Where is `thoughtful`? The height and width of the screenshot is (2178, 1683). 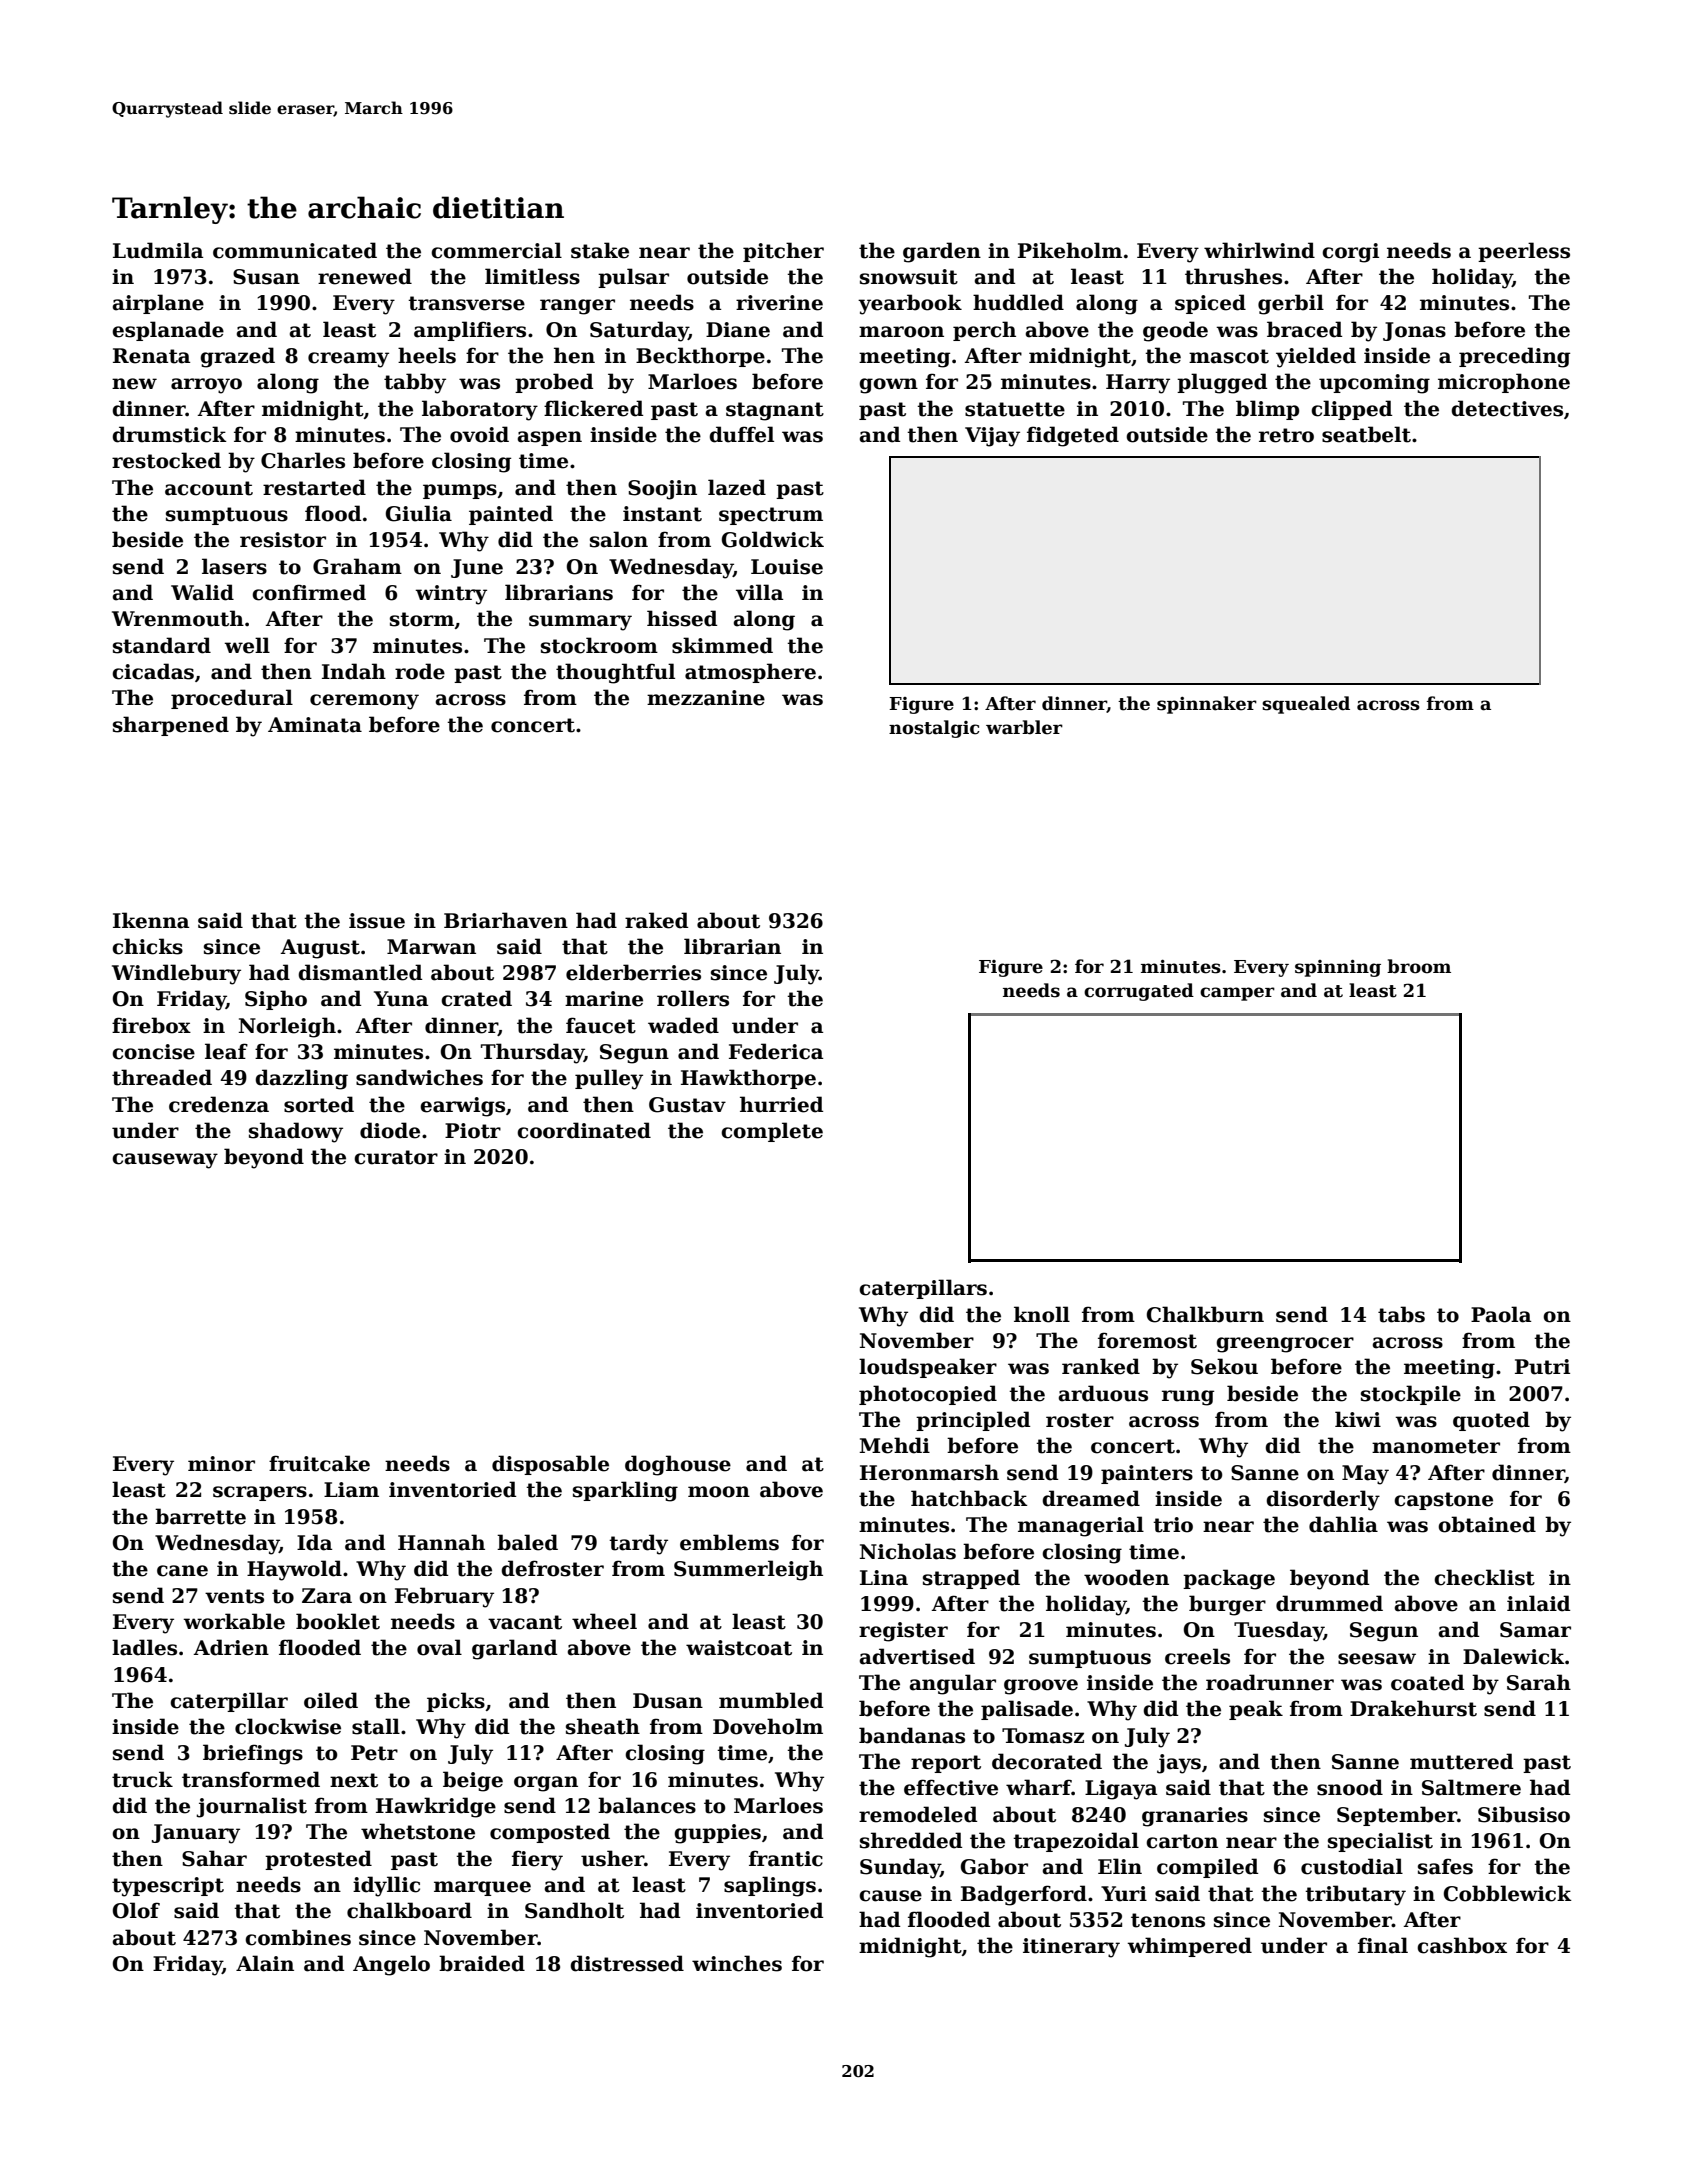
thoughtful is located at coordinates (615, 673).
